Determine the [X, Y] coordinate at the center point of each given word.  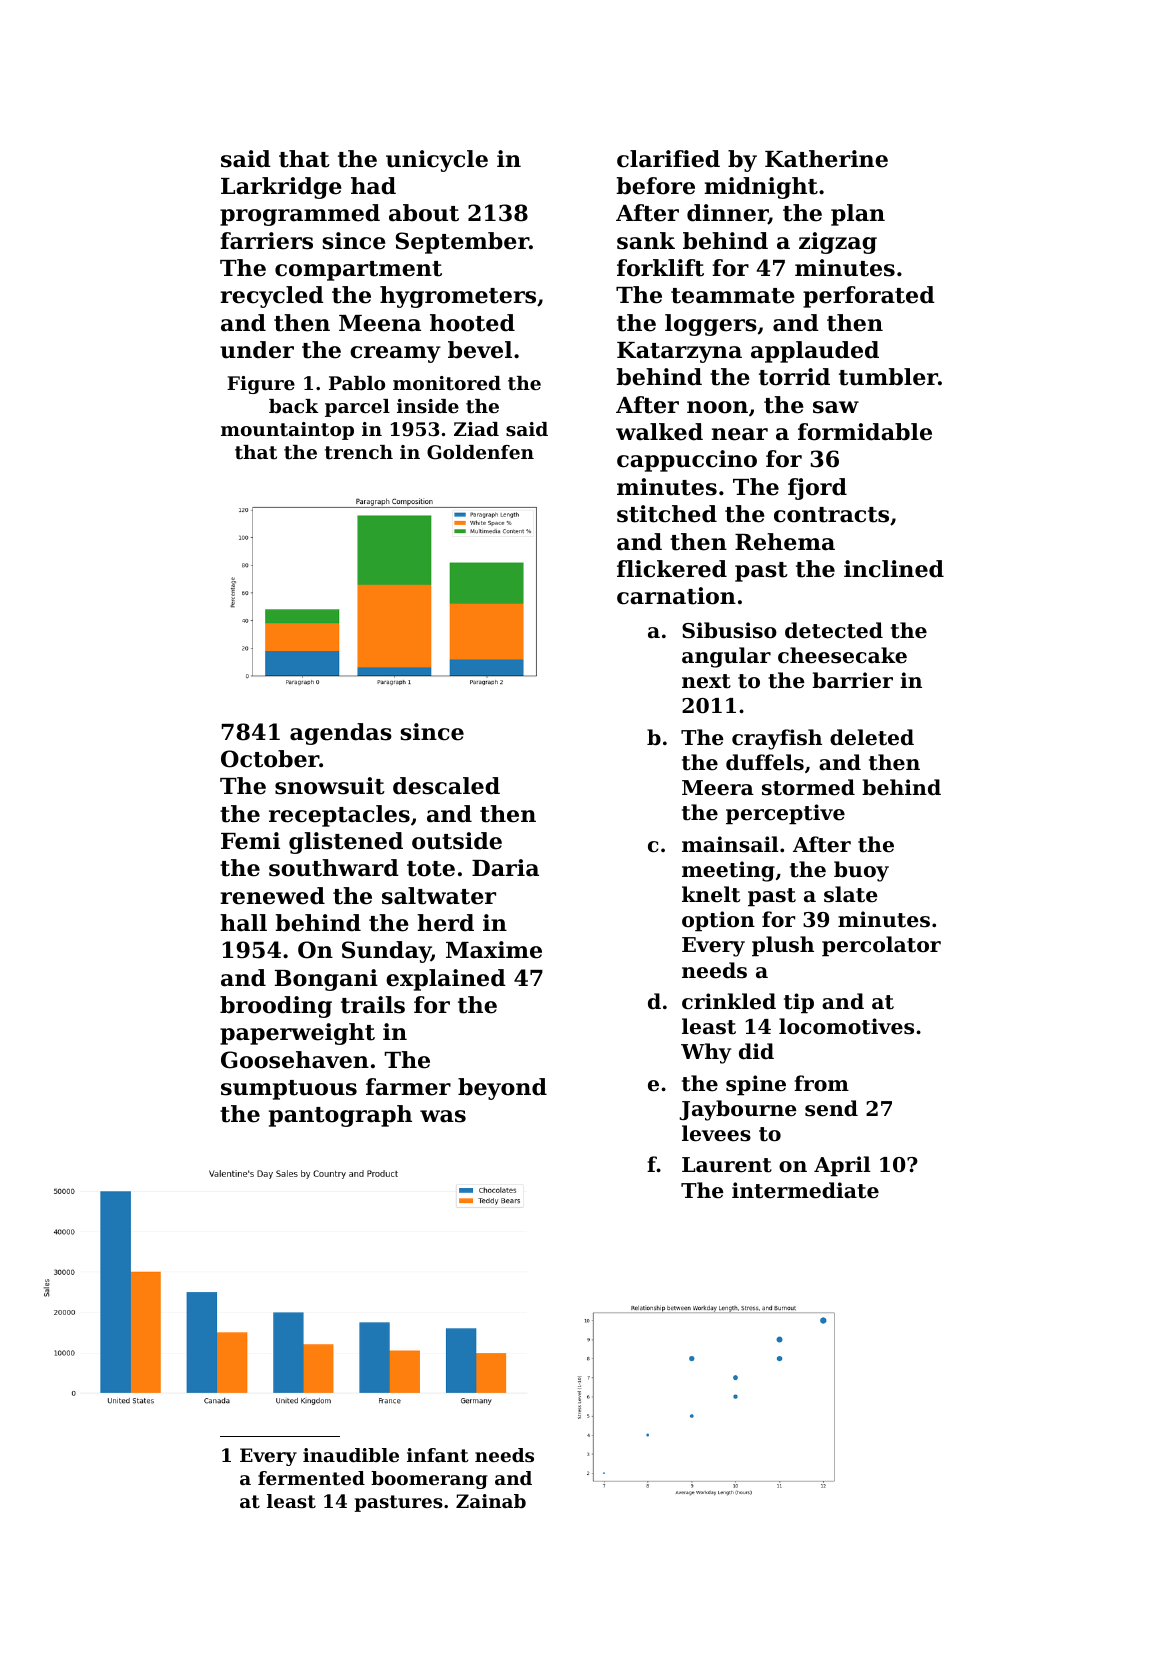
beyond [502, 1089]
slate [851, 894]
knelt [711, 894]
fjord [817, 489]
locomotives [846, 1026]
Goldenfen [480, 452]
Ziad [476, 429]
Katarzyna [679, 352]
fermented [311, 1478]
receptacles [339, 816]
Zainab [491, 1501]
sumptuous [289, 1090]
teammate [733, 296]
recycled [272, 297]
